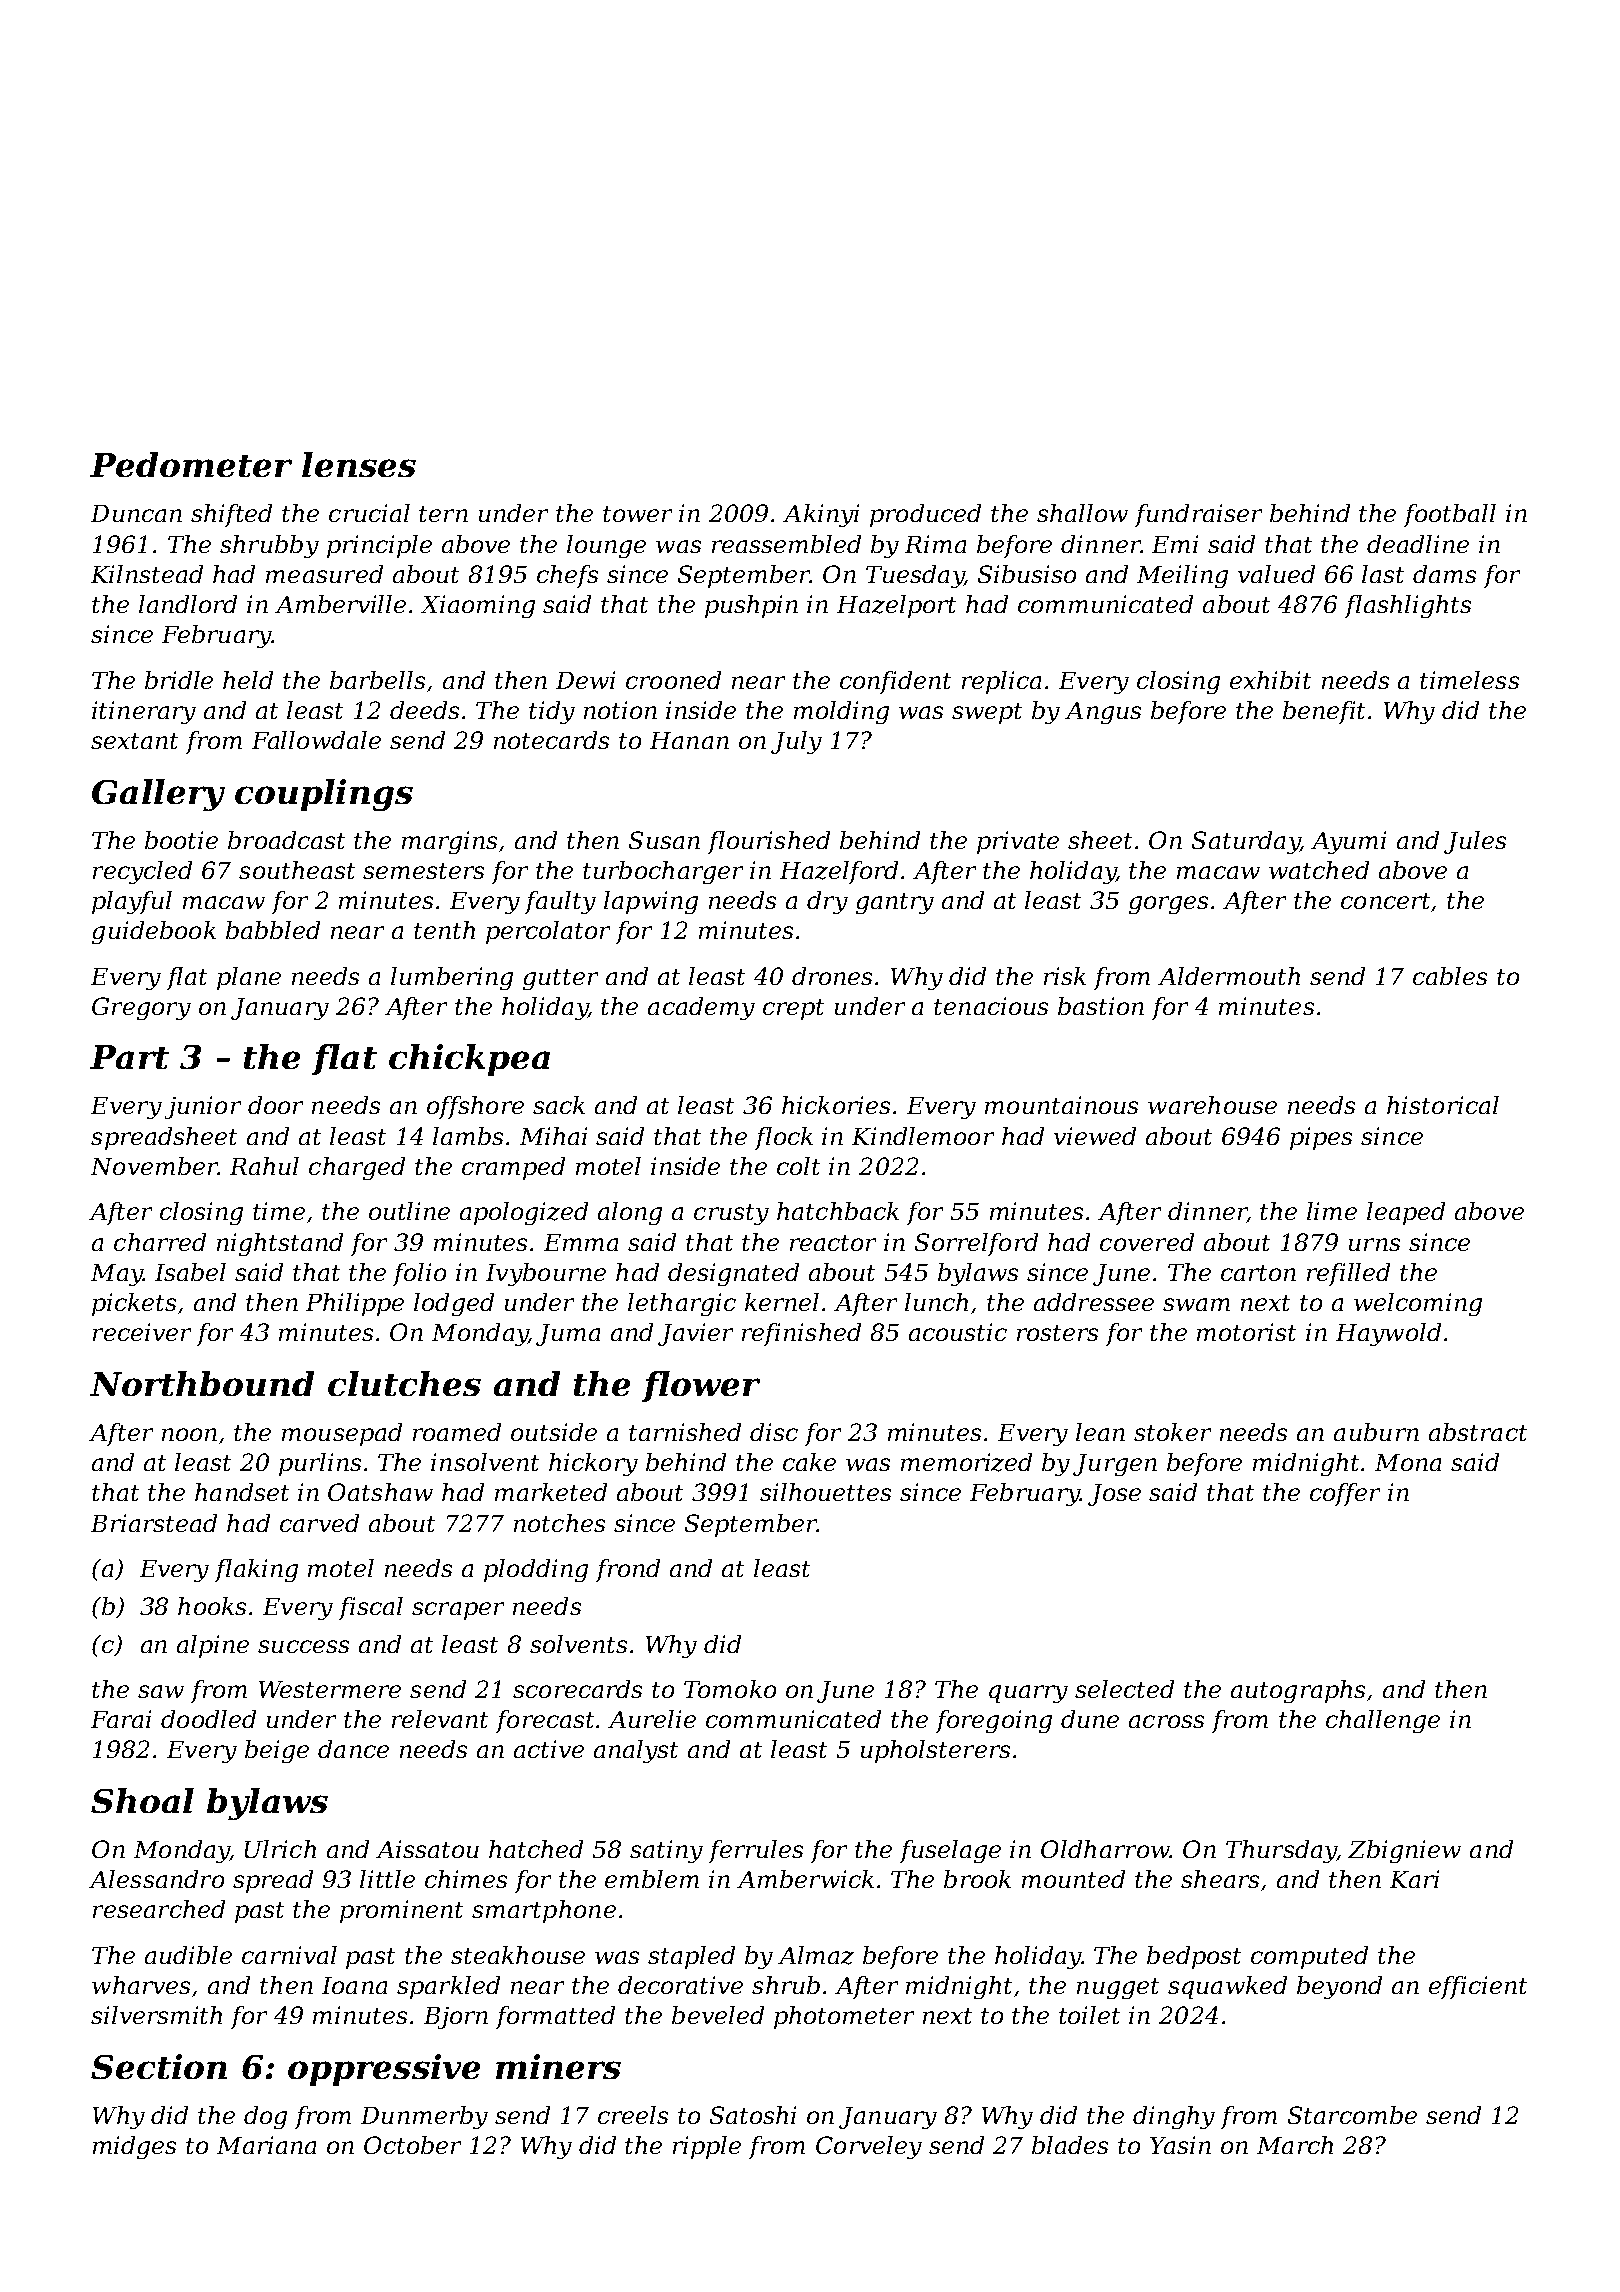 This page has height=2292, width=1620. Describe the element at coordinates (844, 2017) in the page. I see `photometer` at that location.
